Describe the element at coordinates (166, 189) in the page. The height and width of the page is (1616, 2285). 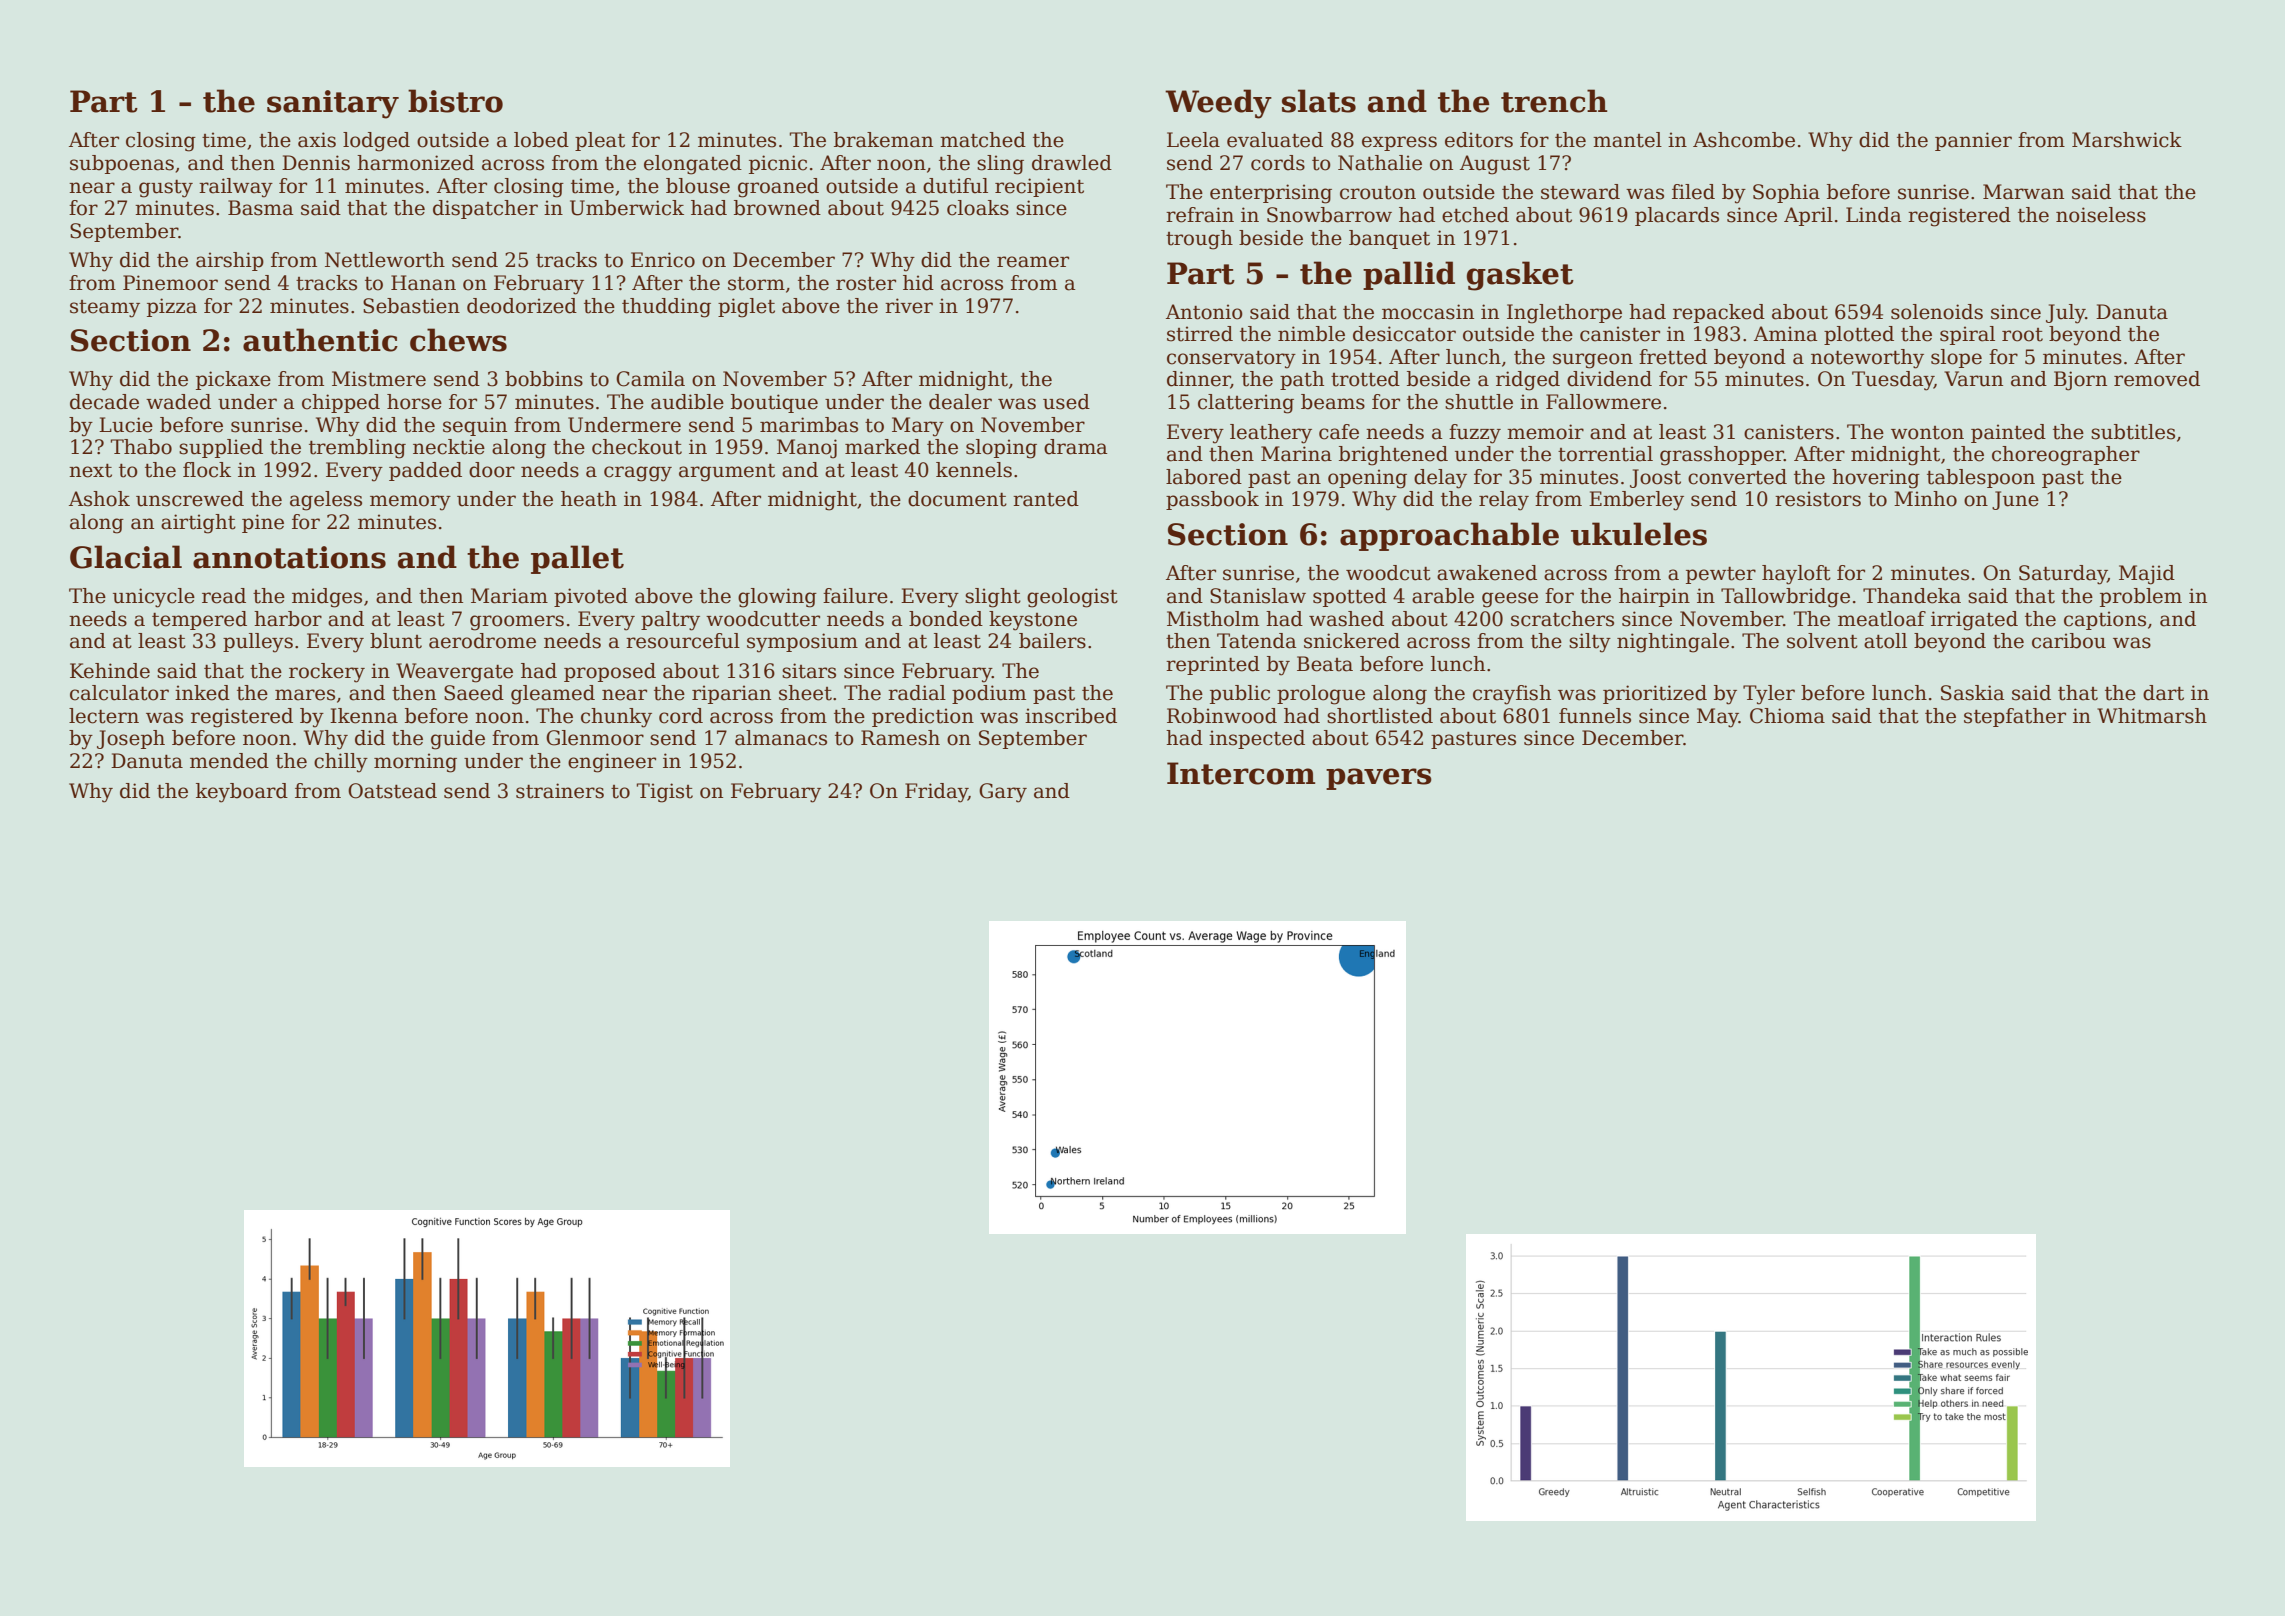
I see `gusty` at that location.
